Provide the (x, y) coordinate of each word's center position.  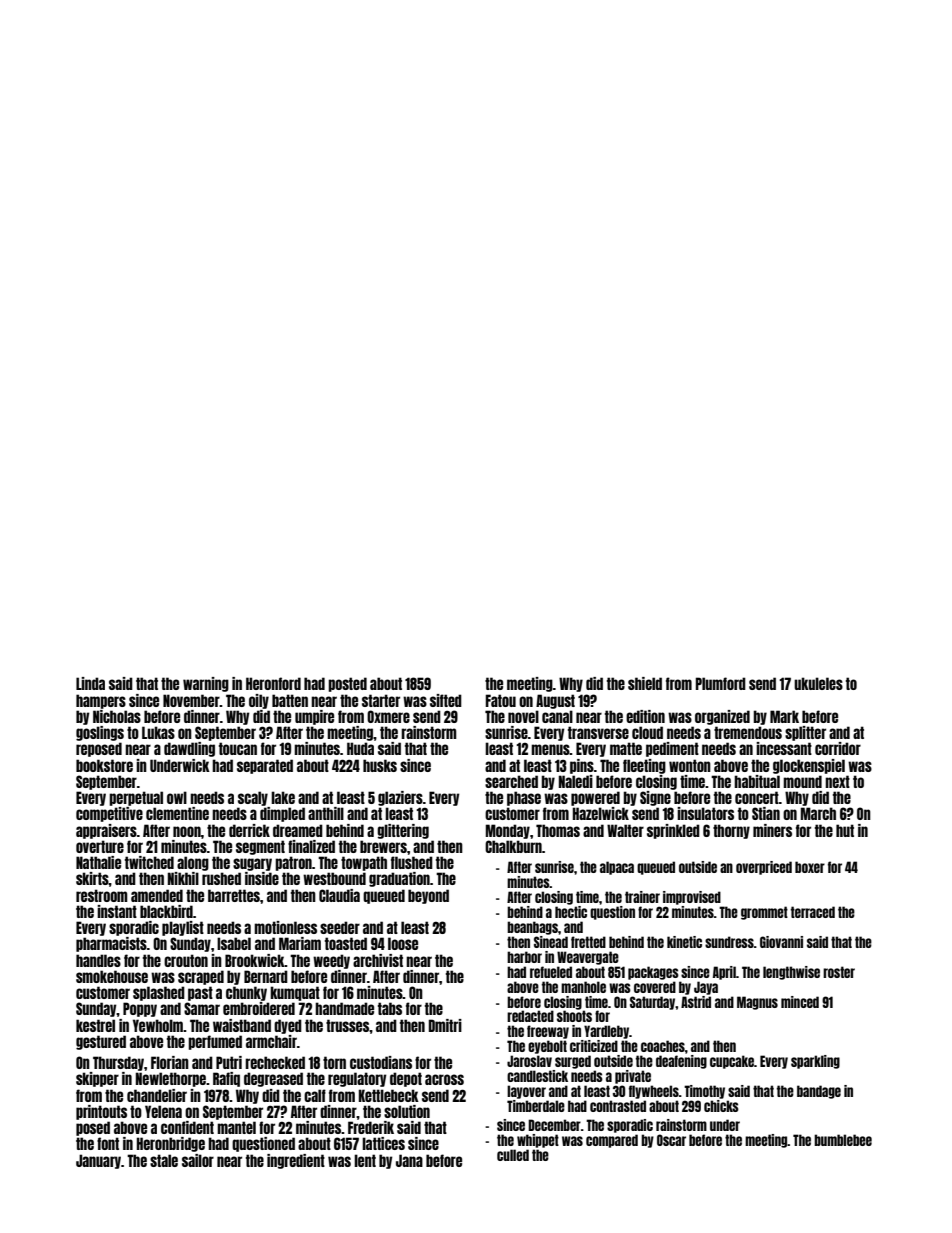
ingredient (296, 1161)
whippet (538, 1141)
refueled (551, 972)
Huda (360, 748)
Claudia (339, 895)
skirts (92, 878)
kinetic (684, 942)
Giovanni (781, 942)
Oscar (671, 1140)
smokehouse (112, 976)
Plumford (721, 683)
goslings (100, 733)
